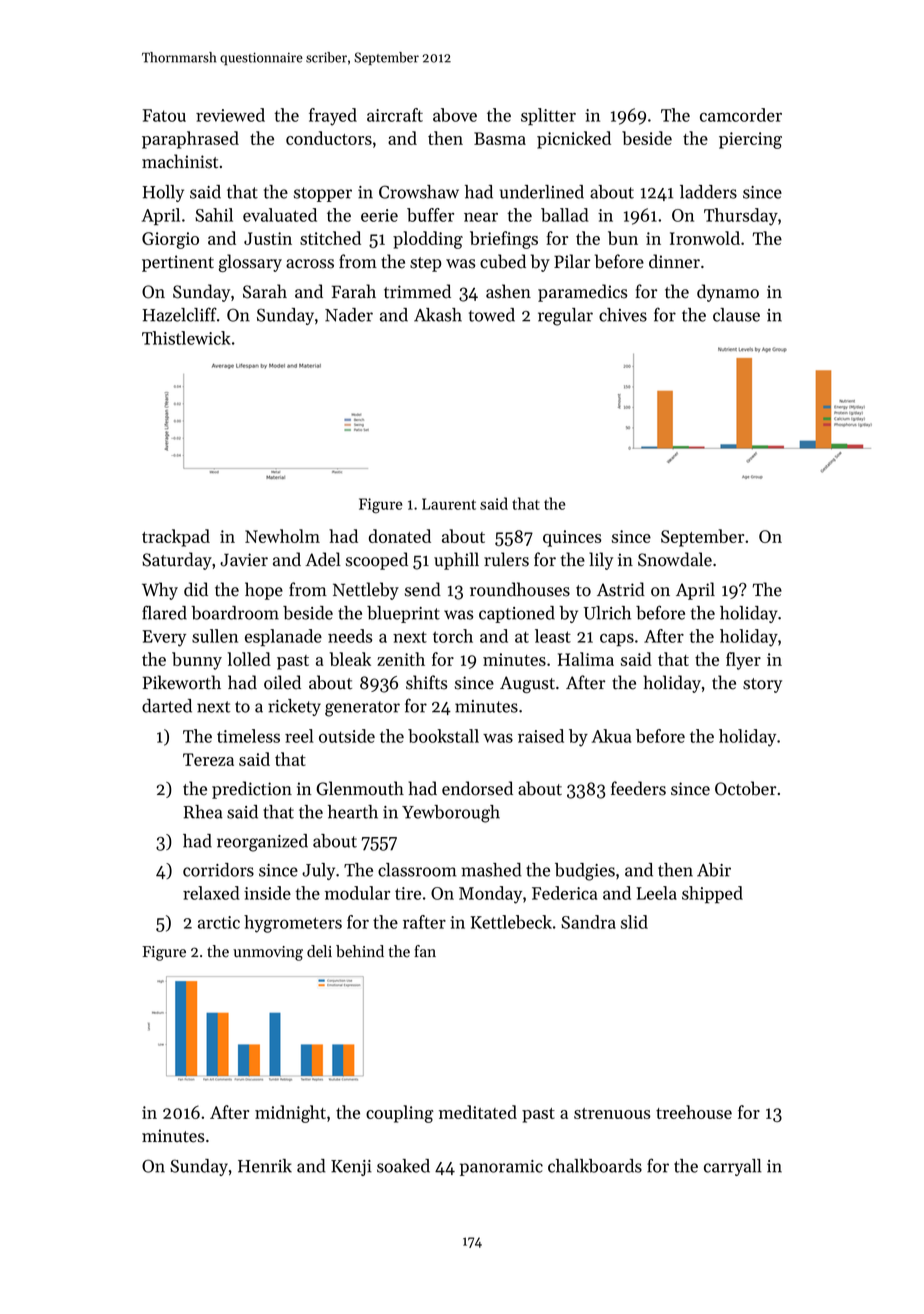 The image size is (924, 1314). Describe the element at coordinates (163, 193) in the screenshot. I see `Holly` at that location.
